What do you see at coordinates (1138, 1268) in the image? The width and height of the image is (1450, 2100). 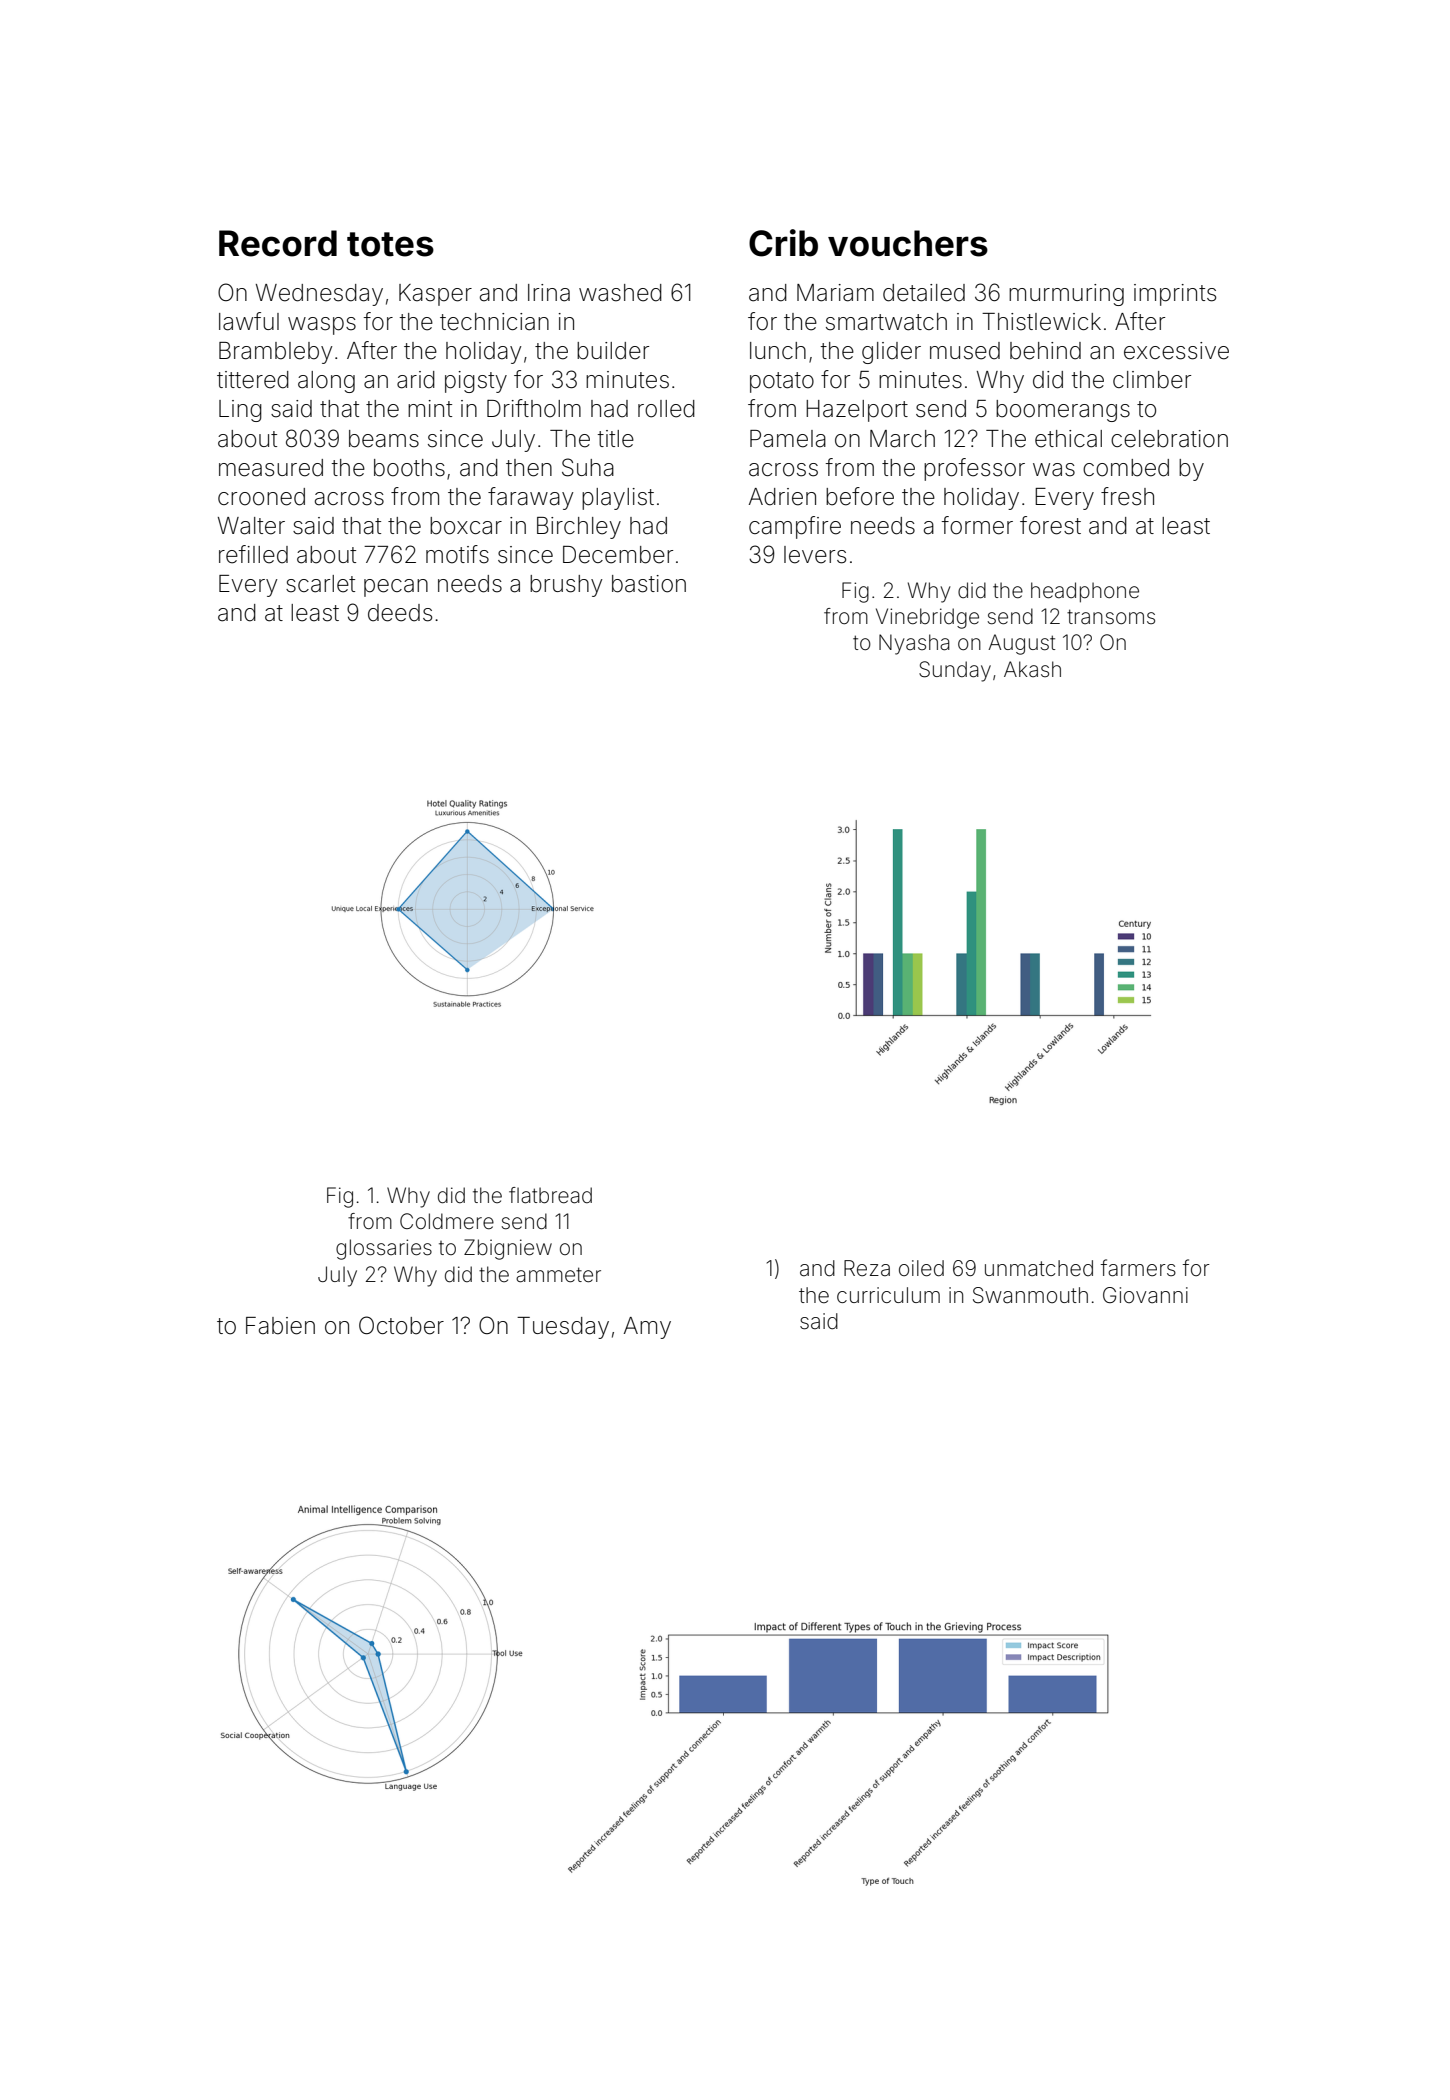 I see `farmers` at bounding box center [1138, 1268].
